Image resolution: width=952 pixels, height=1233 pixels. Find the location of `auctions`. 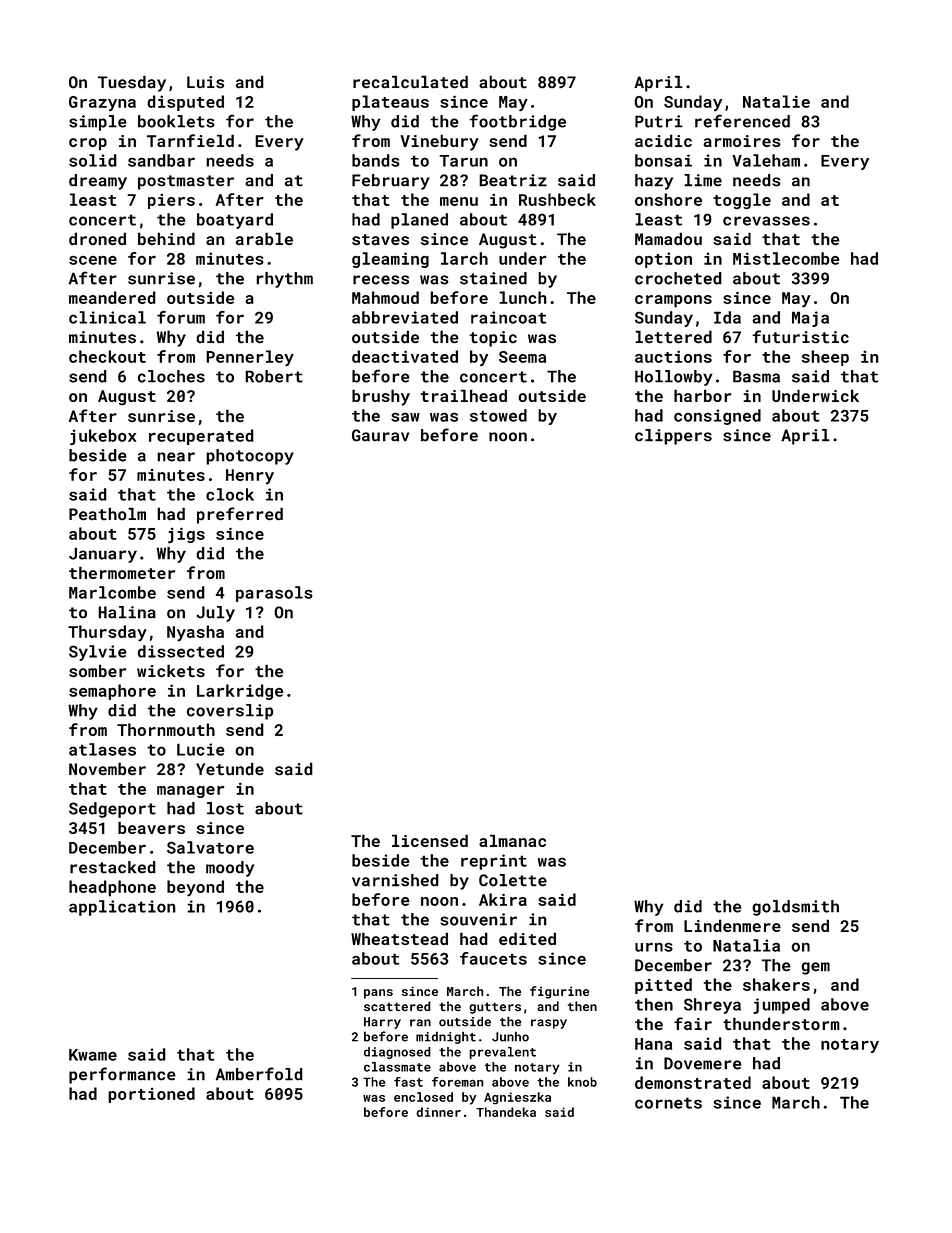

auctions is located at coordinates (673, 356).
